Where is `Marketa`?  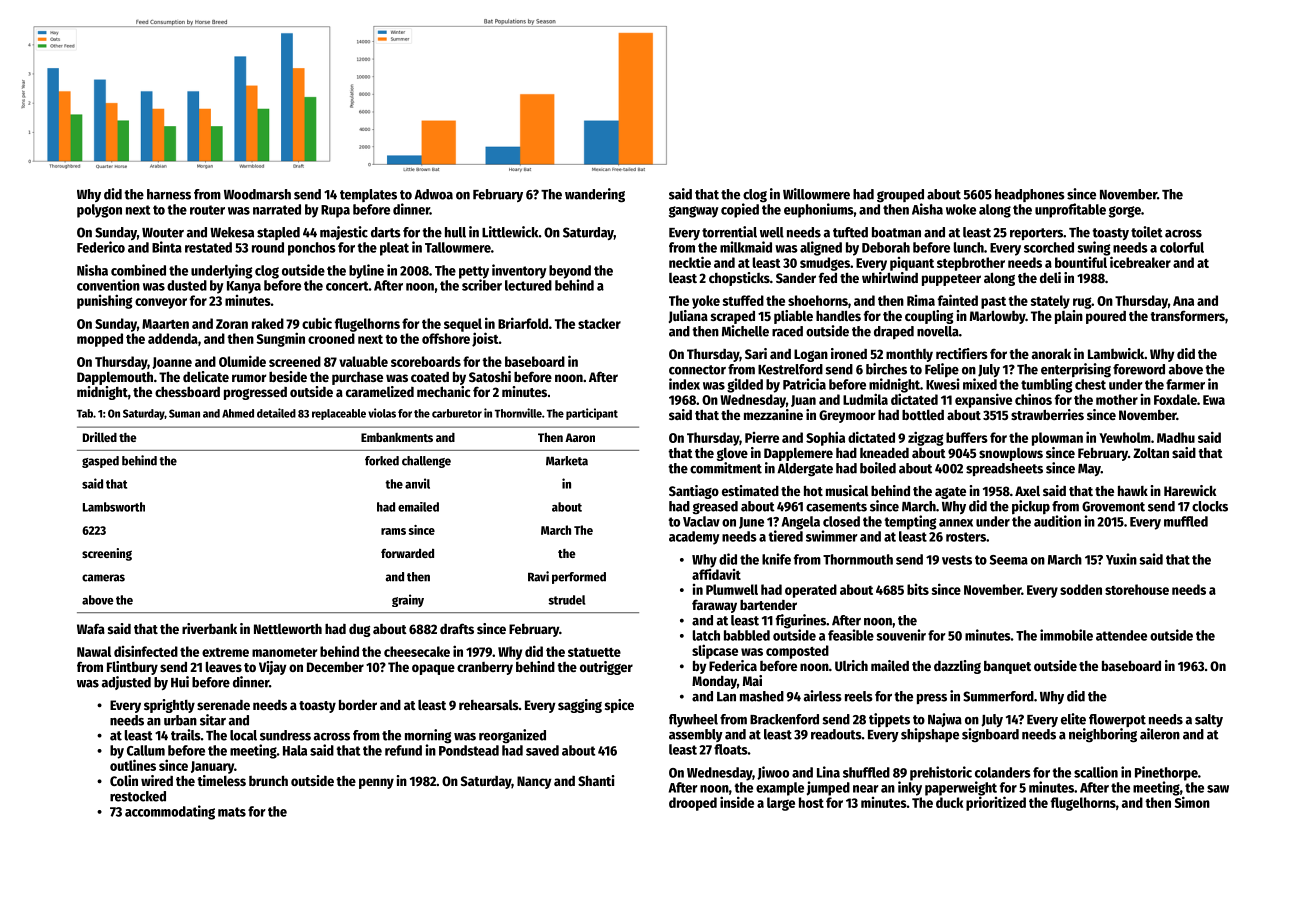
Marketa is located at coordinates (567, 461).
